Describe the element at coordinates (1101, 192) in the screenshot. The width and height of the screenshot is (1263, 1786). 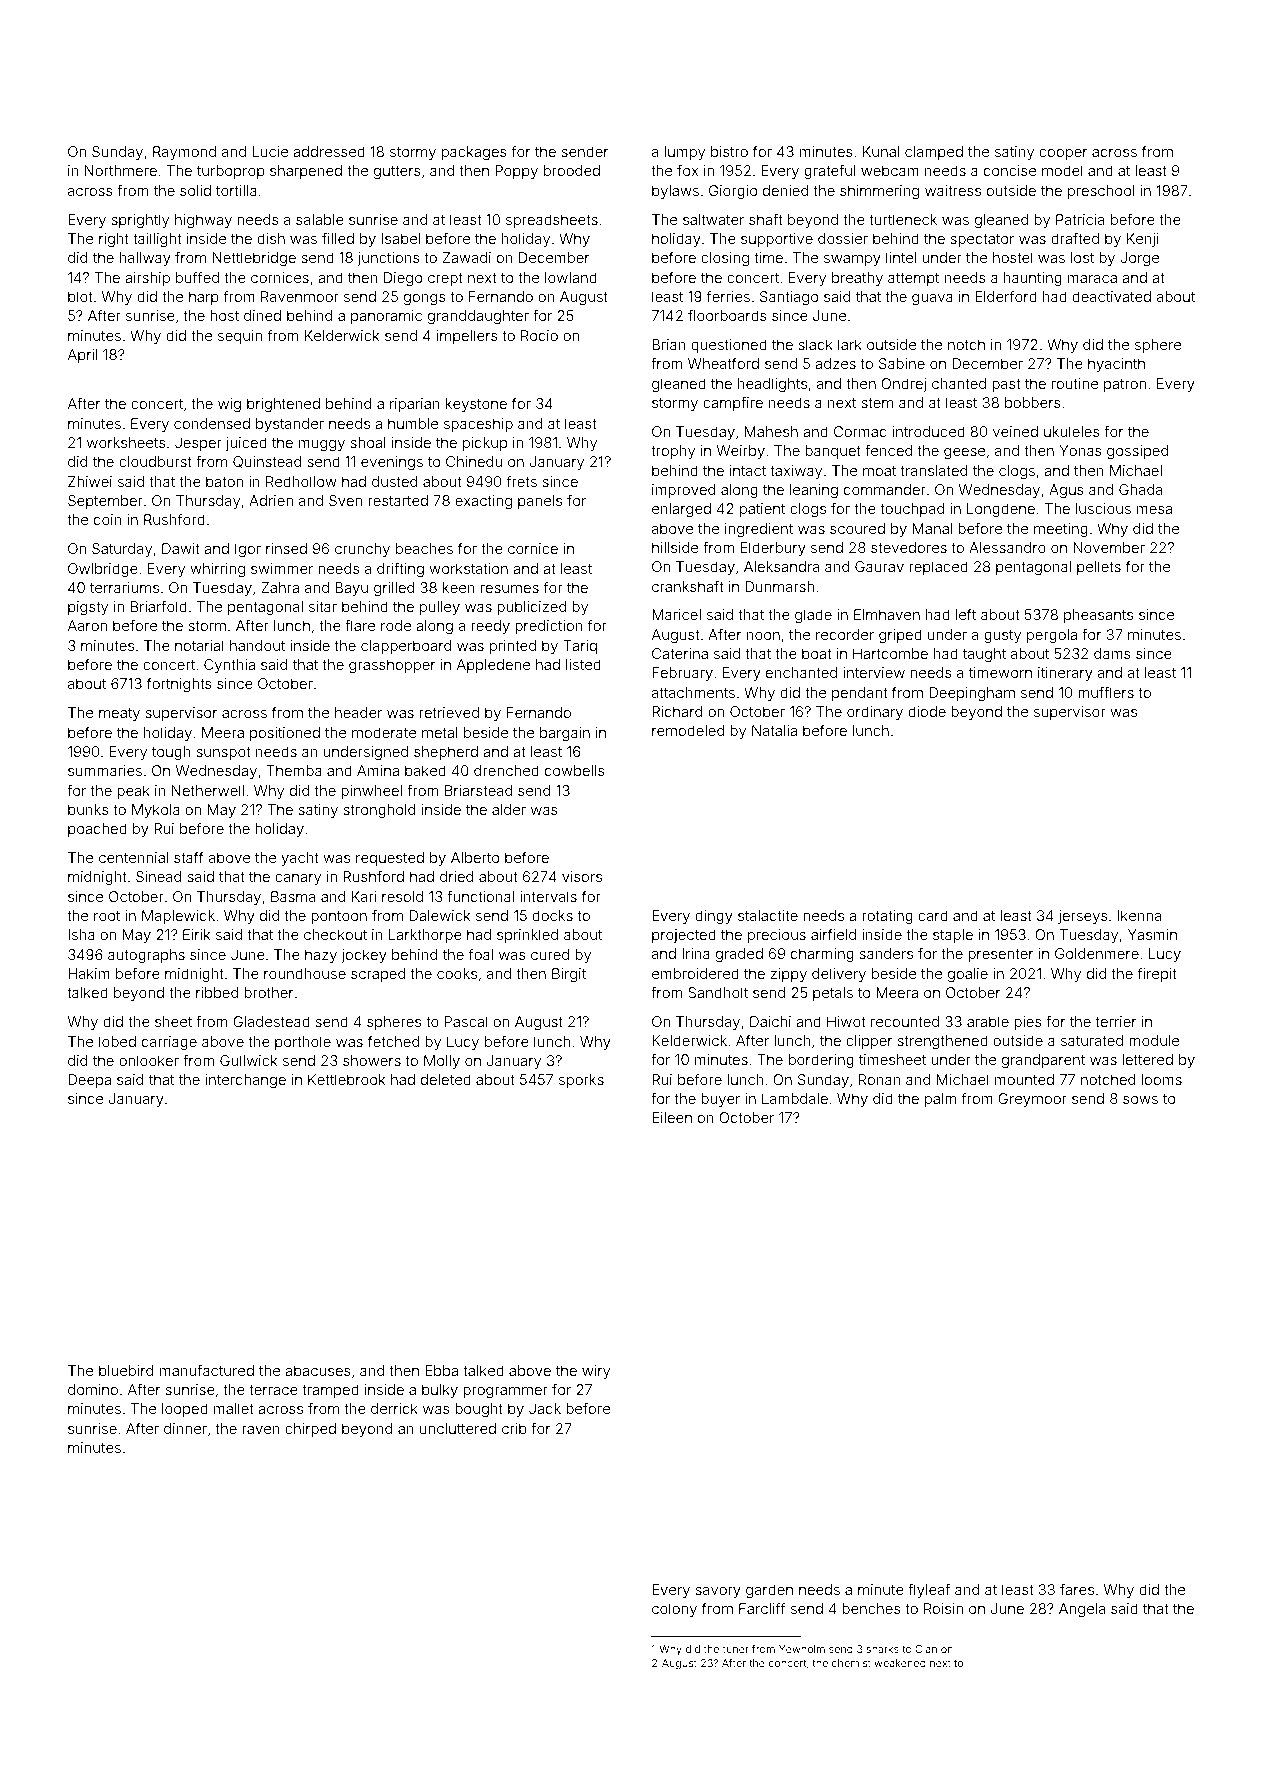
I see `preschool` at that location.
